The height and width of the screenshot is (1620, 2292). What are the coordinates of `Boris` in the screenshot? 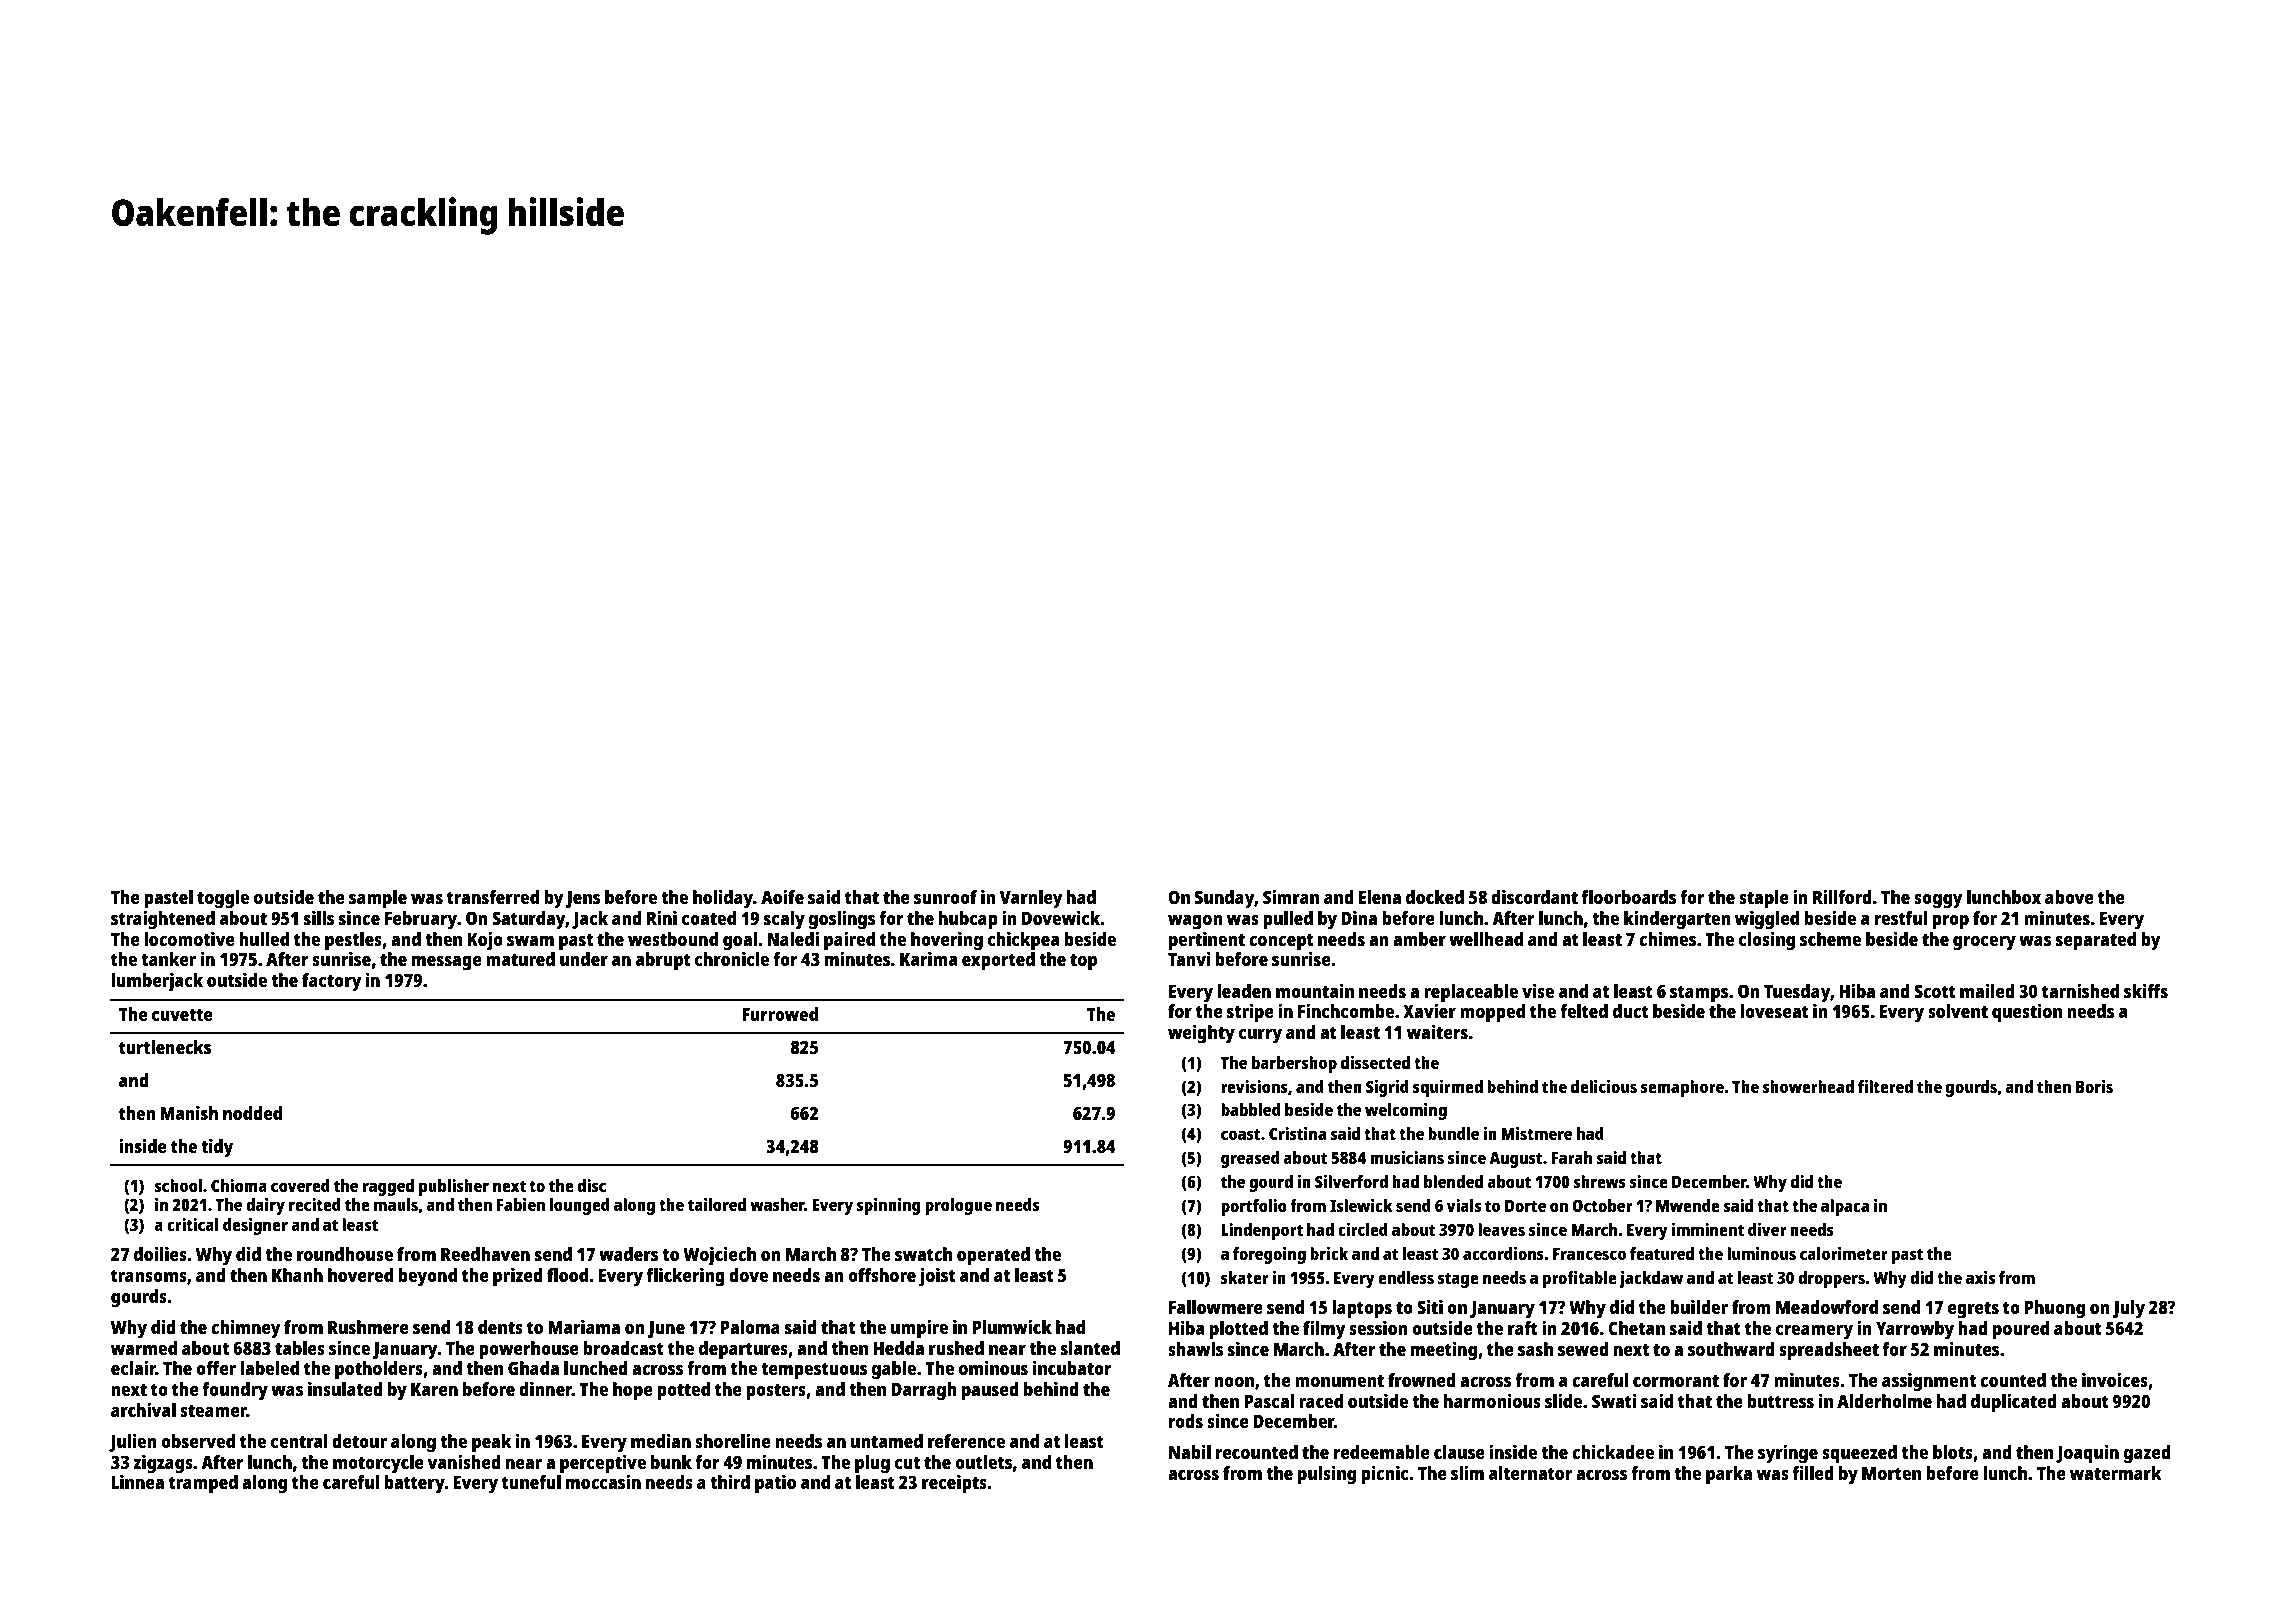 It's located at (2094, 1086).
